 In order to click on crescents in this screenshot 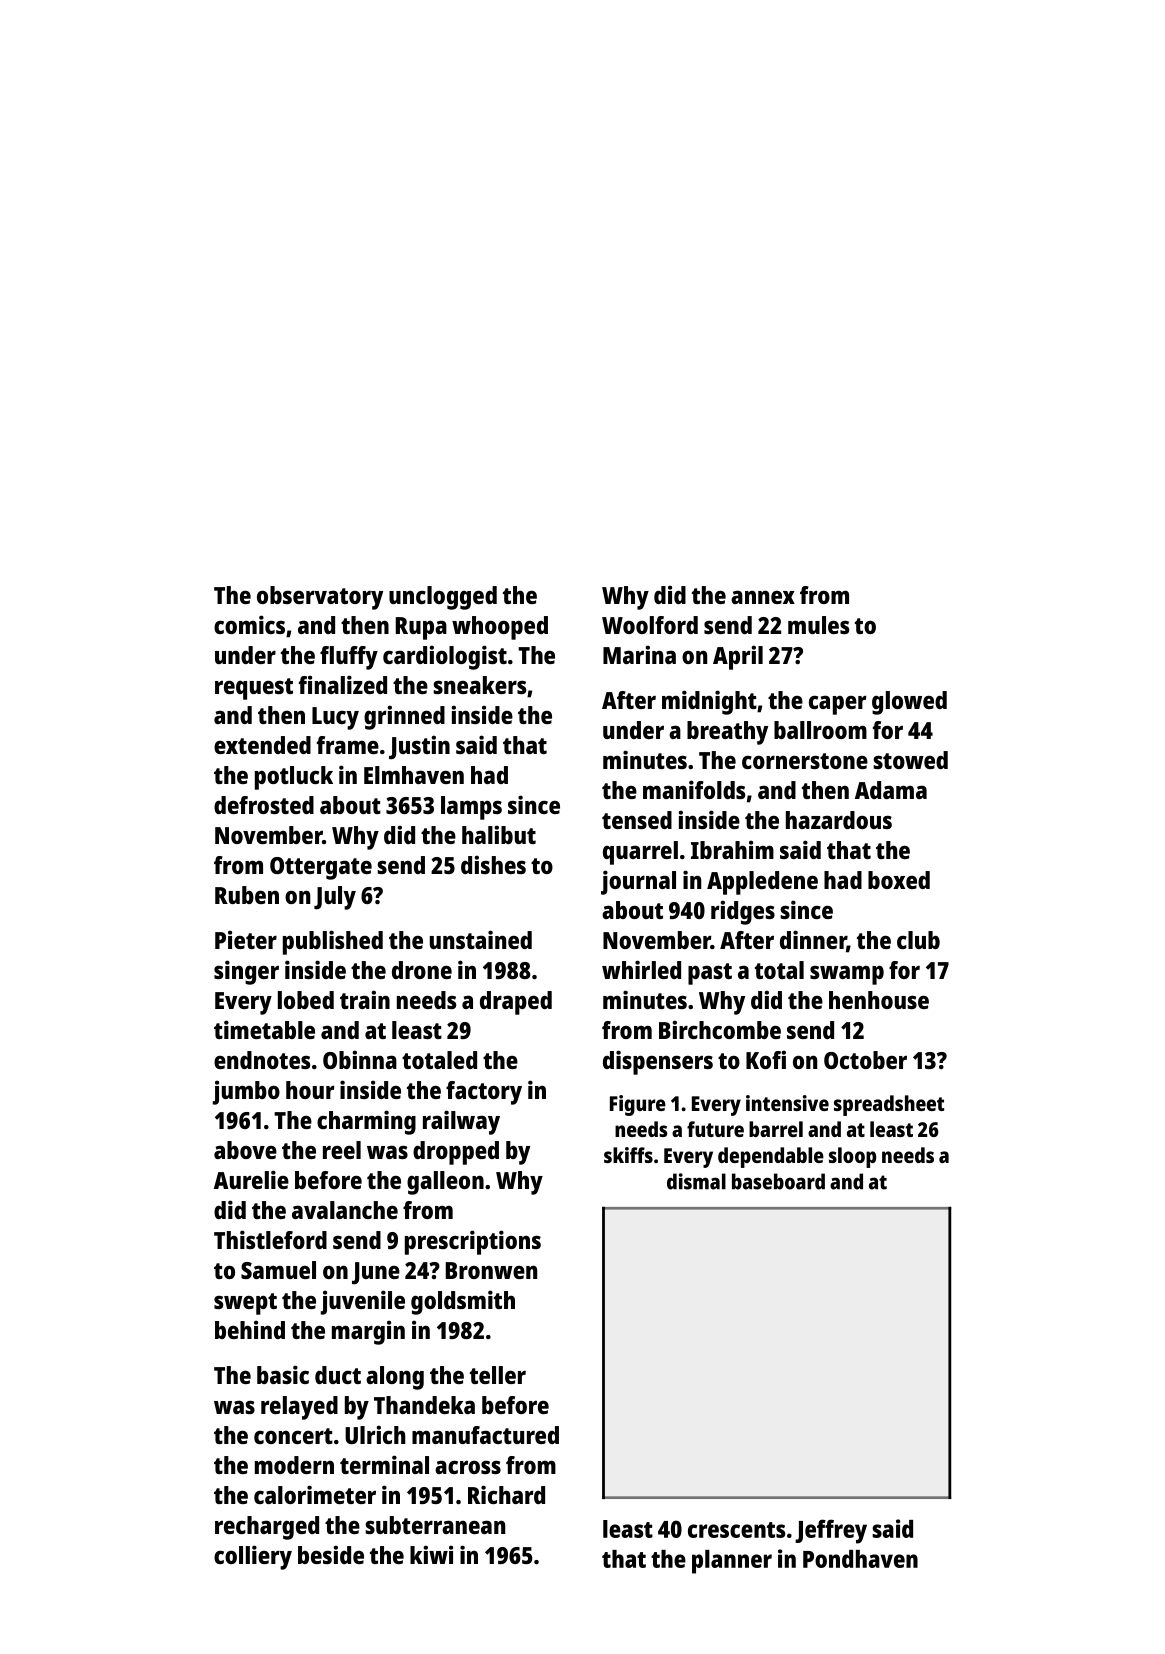, I will do `click(736, 1530)`.
